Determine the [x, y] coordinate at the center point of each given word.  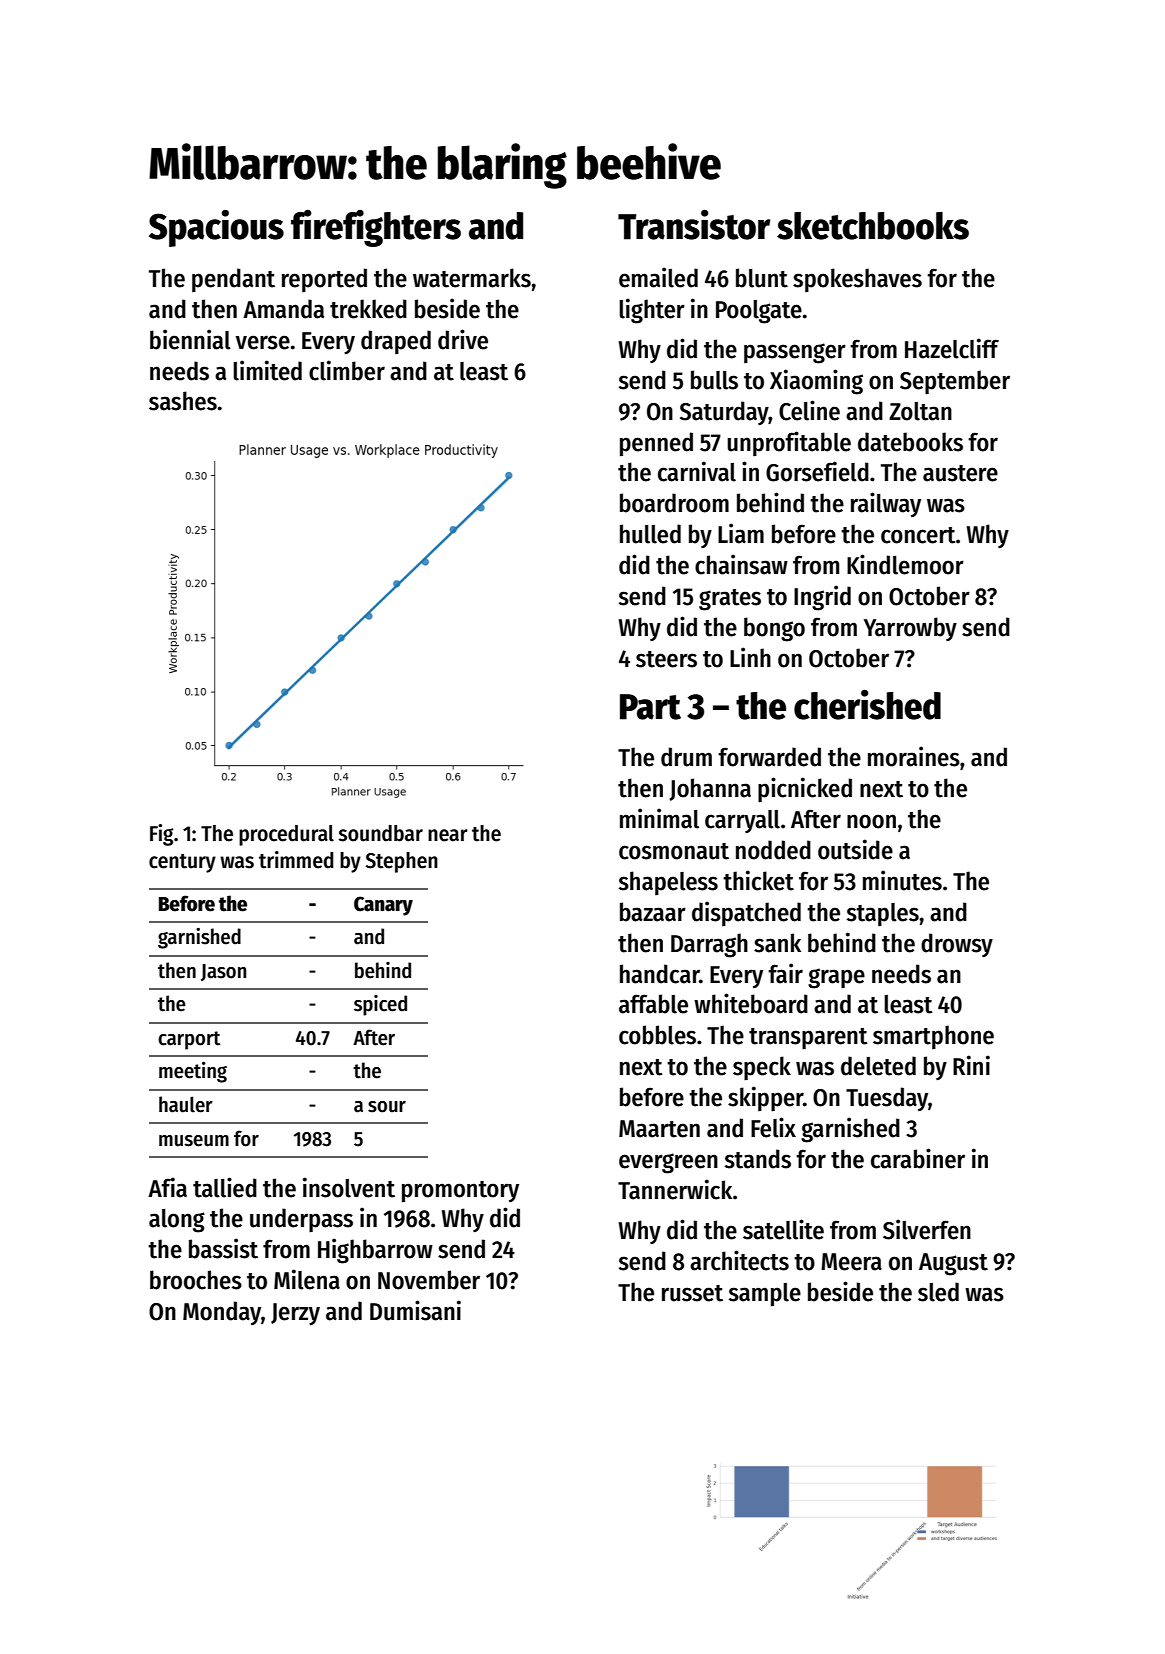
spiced [380, 1005]
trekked [368, 309]
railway [886, 504]
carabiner [918, 1158]
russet [692, 1293]
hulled [650, 534]
